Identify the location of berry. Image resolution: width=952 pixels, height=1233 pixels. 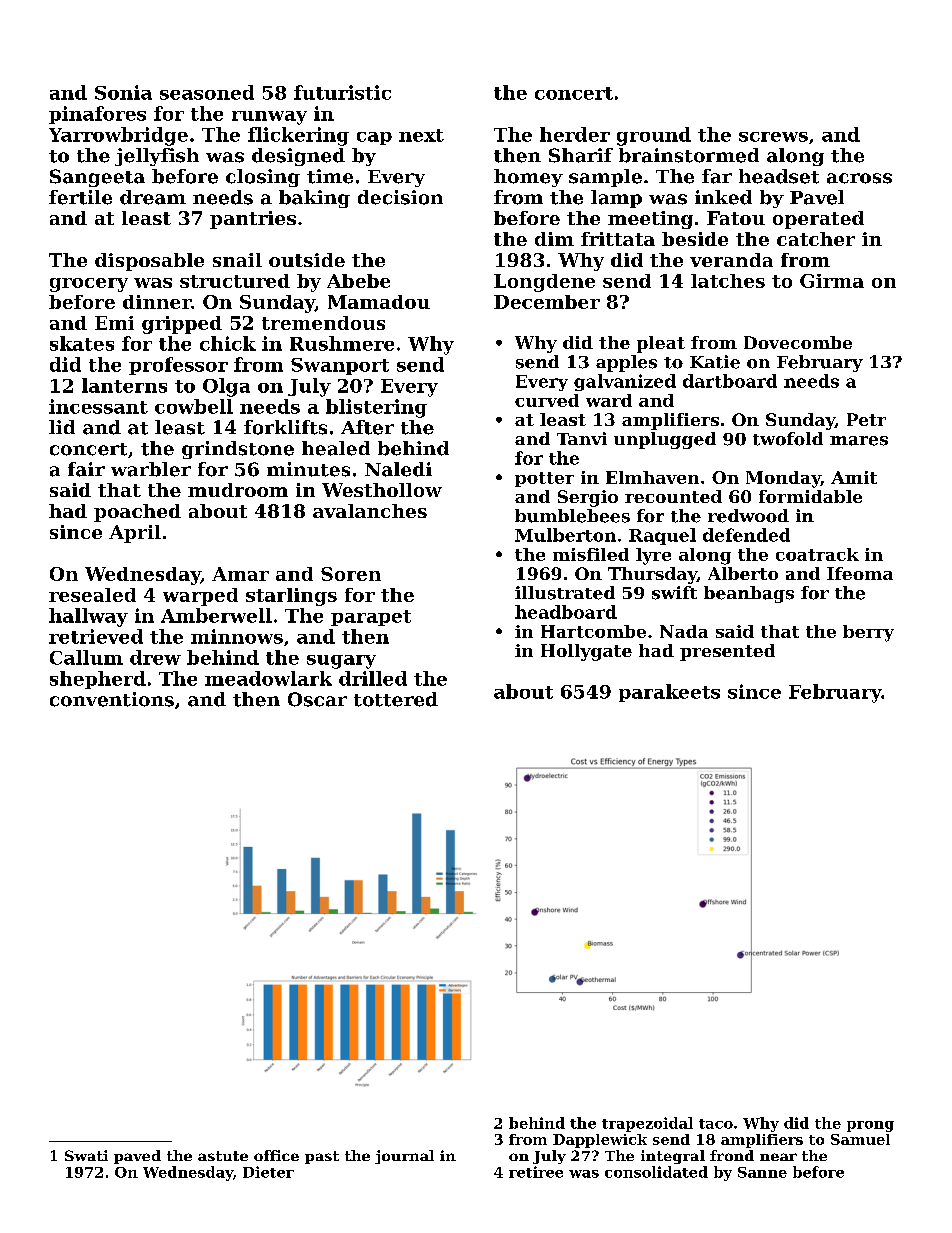
(868, 633).
